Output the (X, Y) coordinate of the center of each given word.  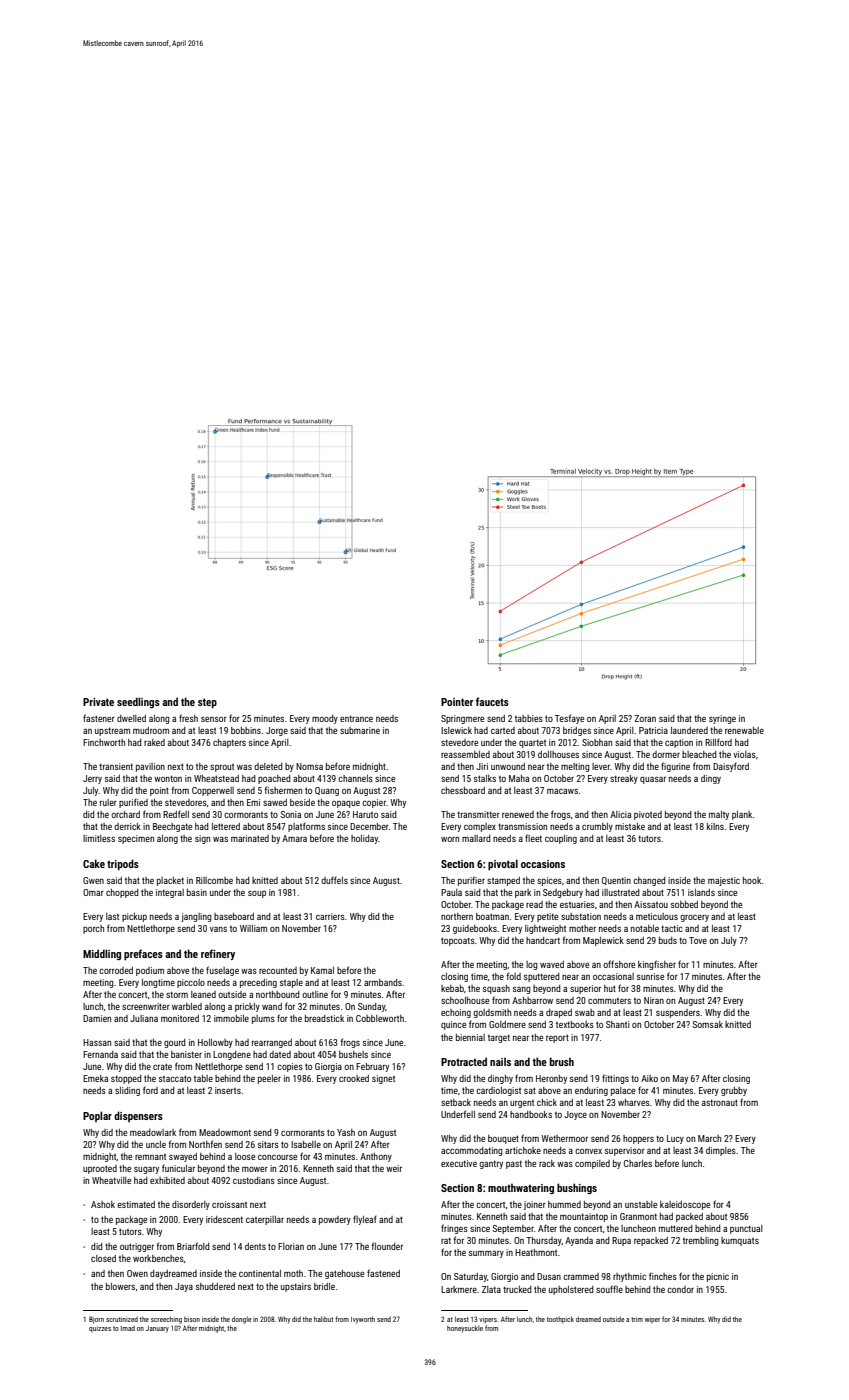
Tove (698, 940)
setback (456, 1102)
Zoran (645, 718)
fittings (615, 1079)
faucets (492, 701)
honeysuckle (465, 1329)
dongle (241, 1320)
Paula (451, 892)
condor (680, 1289)
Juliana (144, 1018)
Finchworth (104, 742)
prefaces (143, 955)
